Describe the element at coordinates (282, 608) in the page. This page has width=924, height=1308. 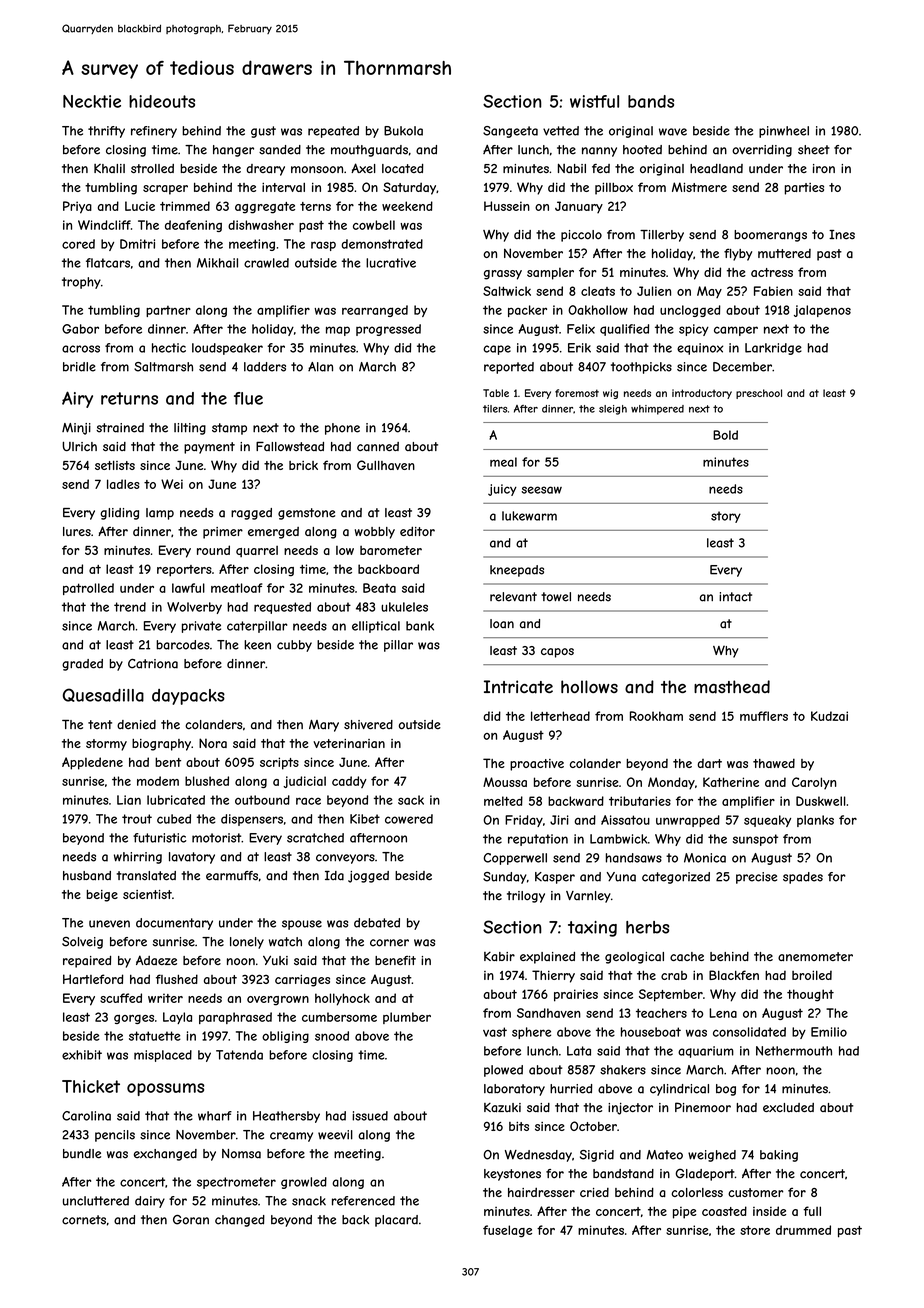
I see `requested` at that location.
